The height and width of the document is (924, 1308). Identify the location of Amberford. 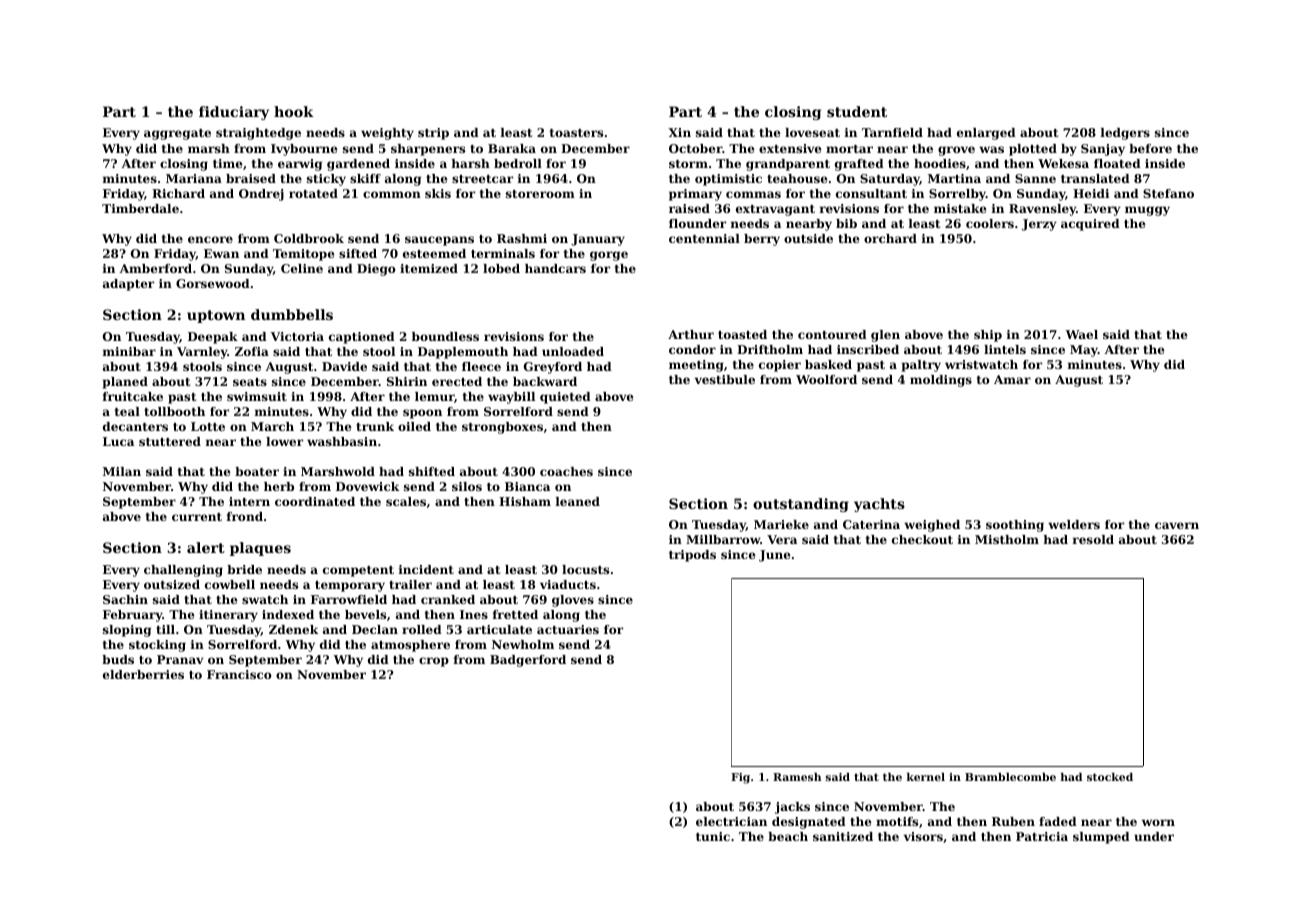
(156, 268).
